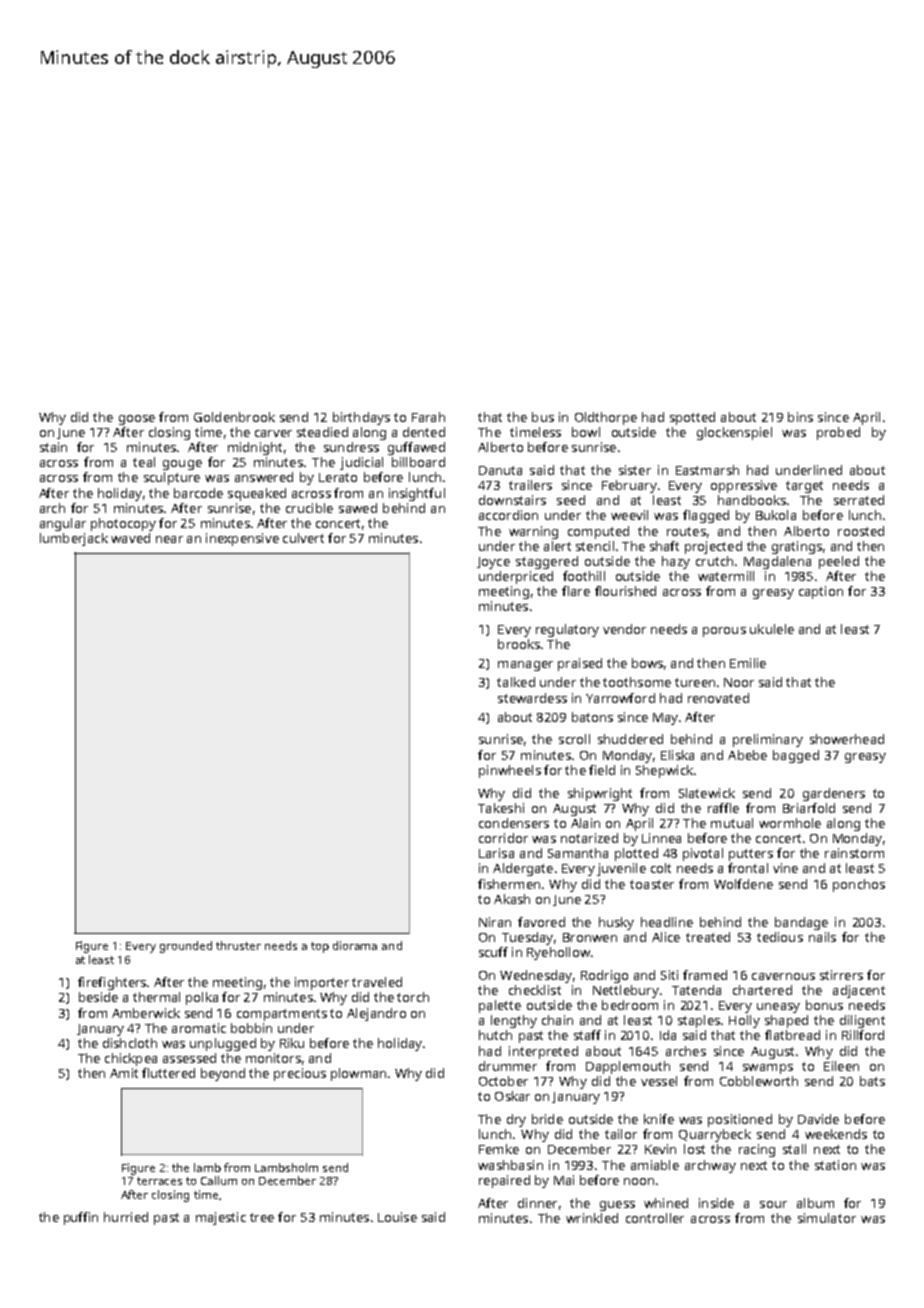 The width and height of the screenshot is (924, 1308). I want to click on corridor, so click(503, 838).
